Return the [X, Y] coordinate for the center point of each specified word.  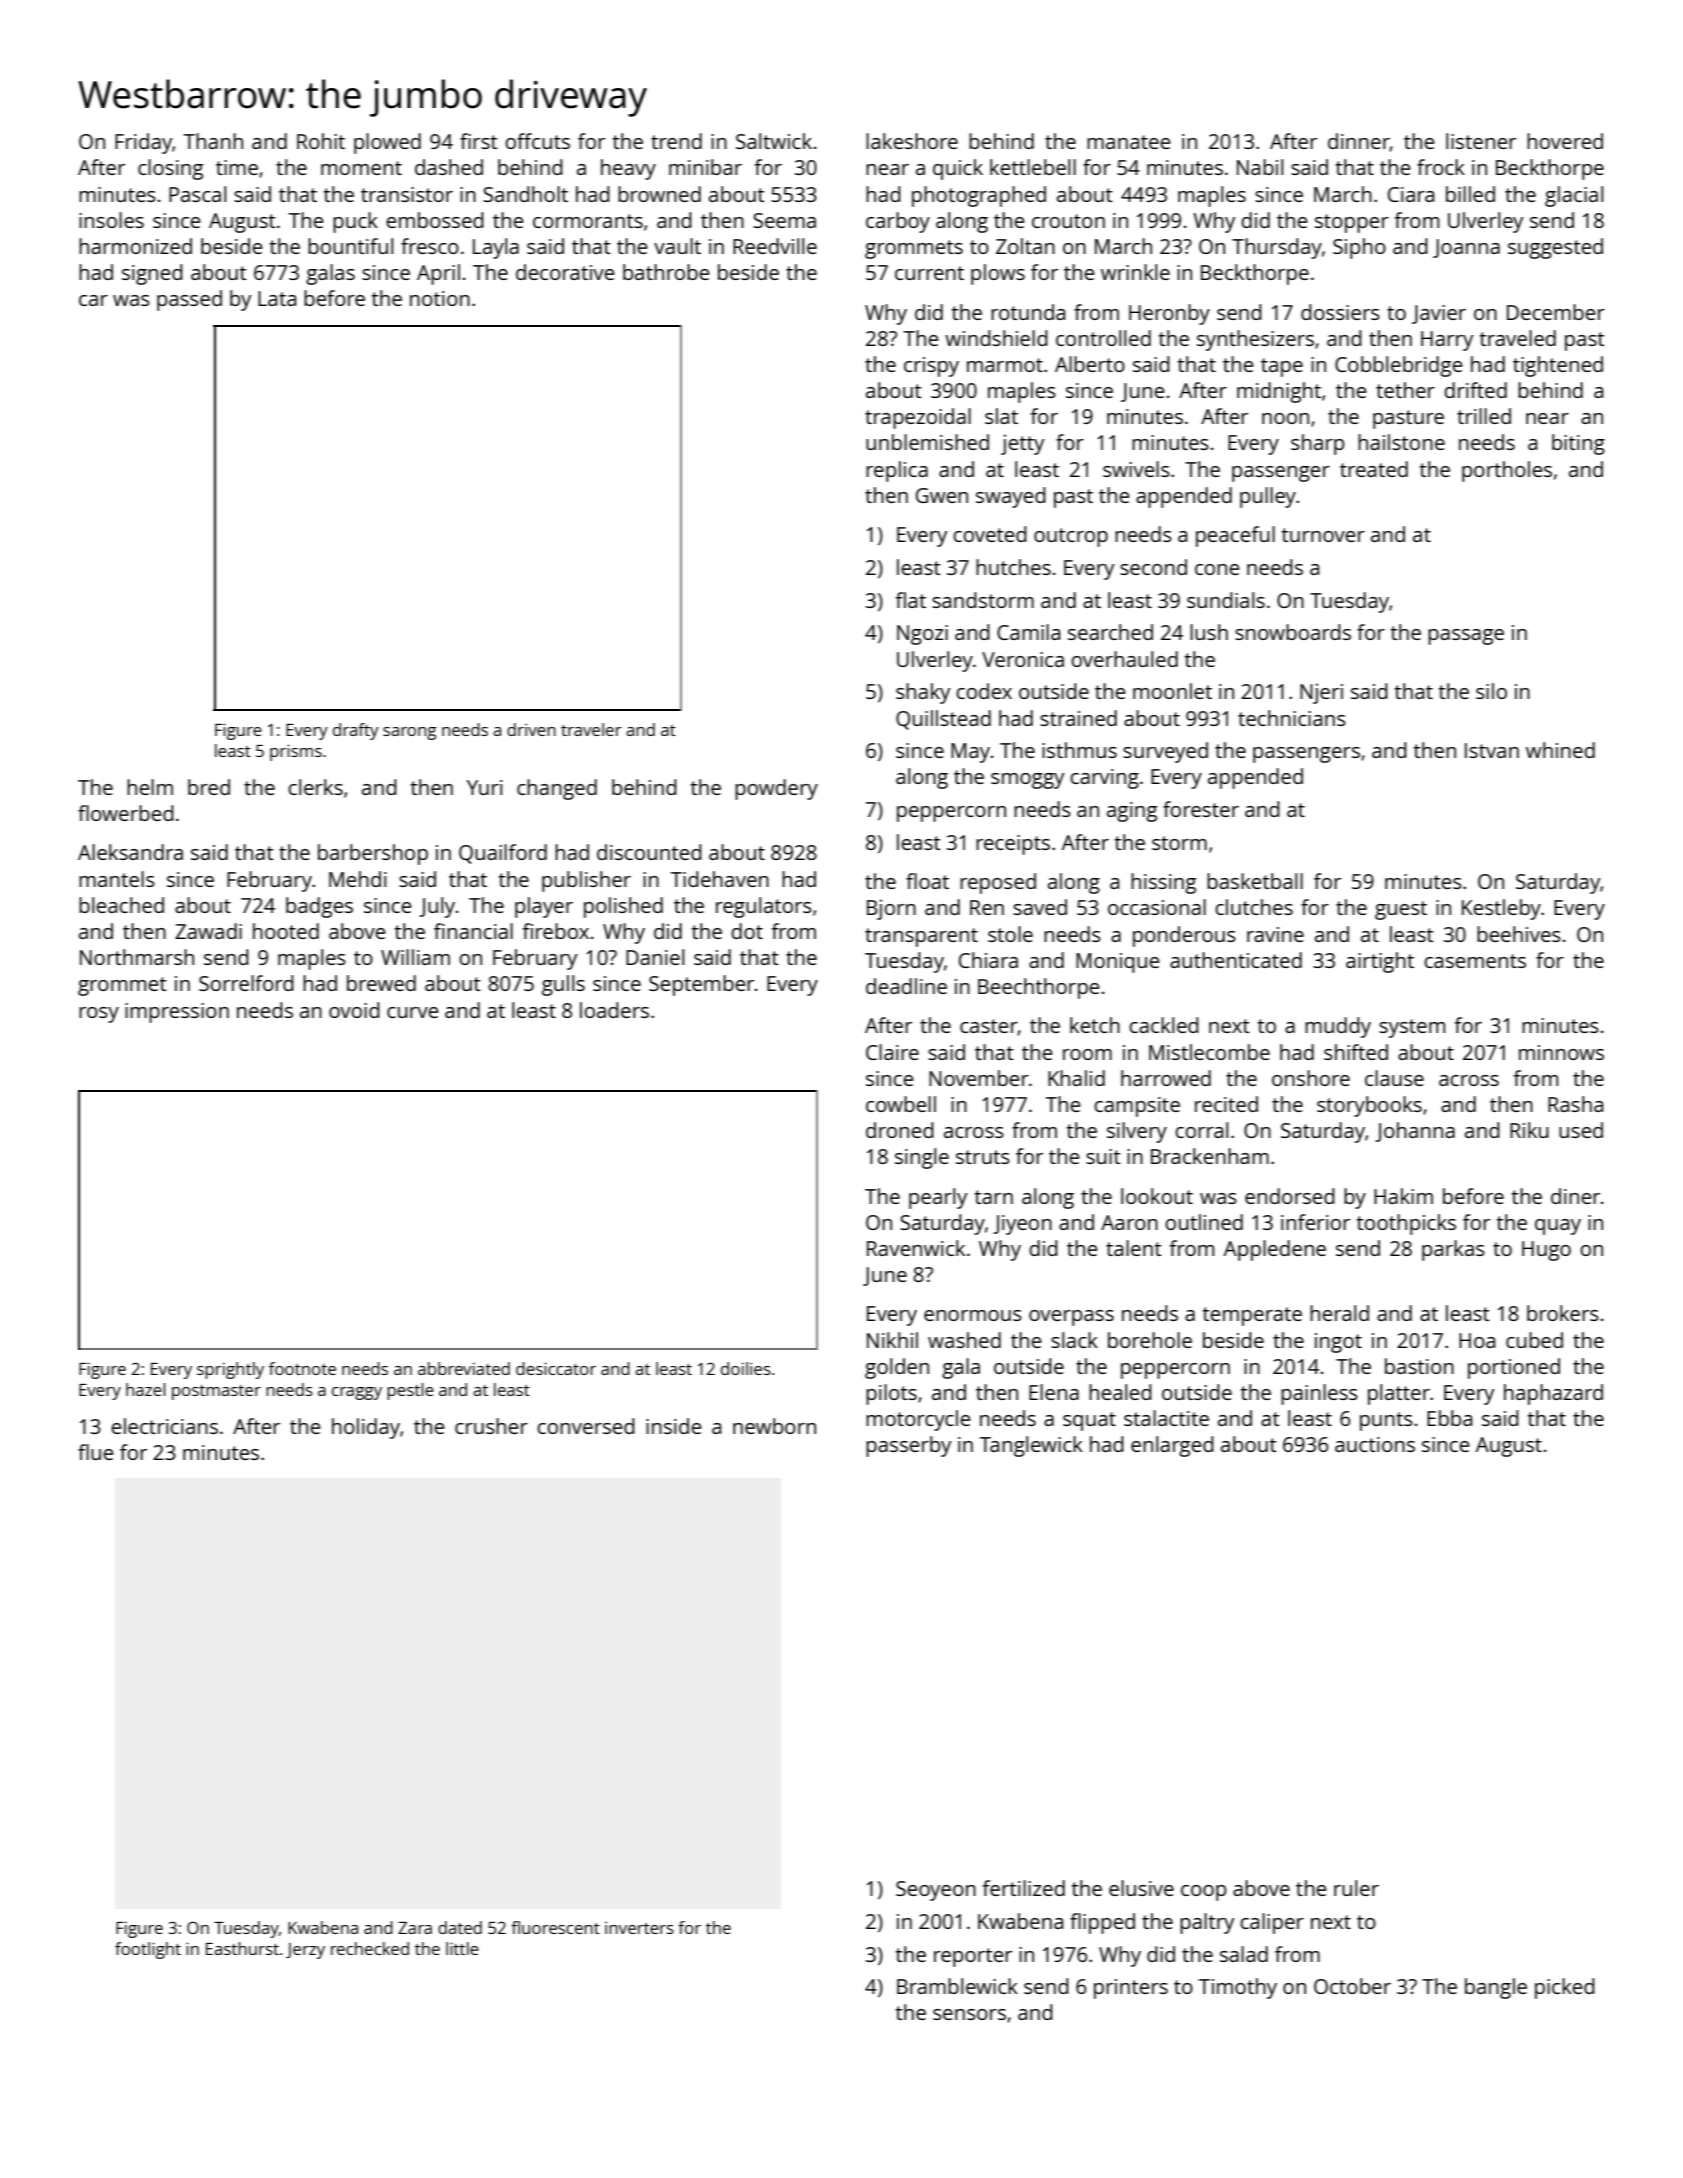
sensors [969, 2014]
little [462, 1948]
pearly [938, 1198]
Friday [143, 143]
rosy [99, 1015]
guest [1401, 910]
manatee [1129, 142]
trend [676, 141]
